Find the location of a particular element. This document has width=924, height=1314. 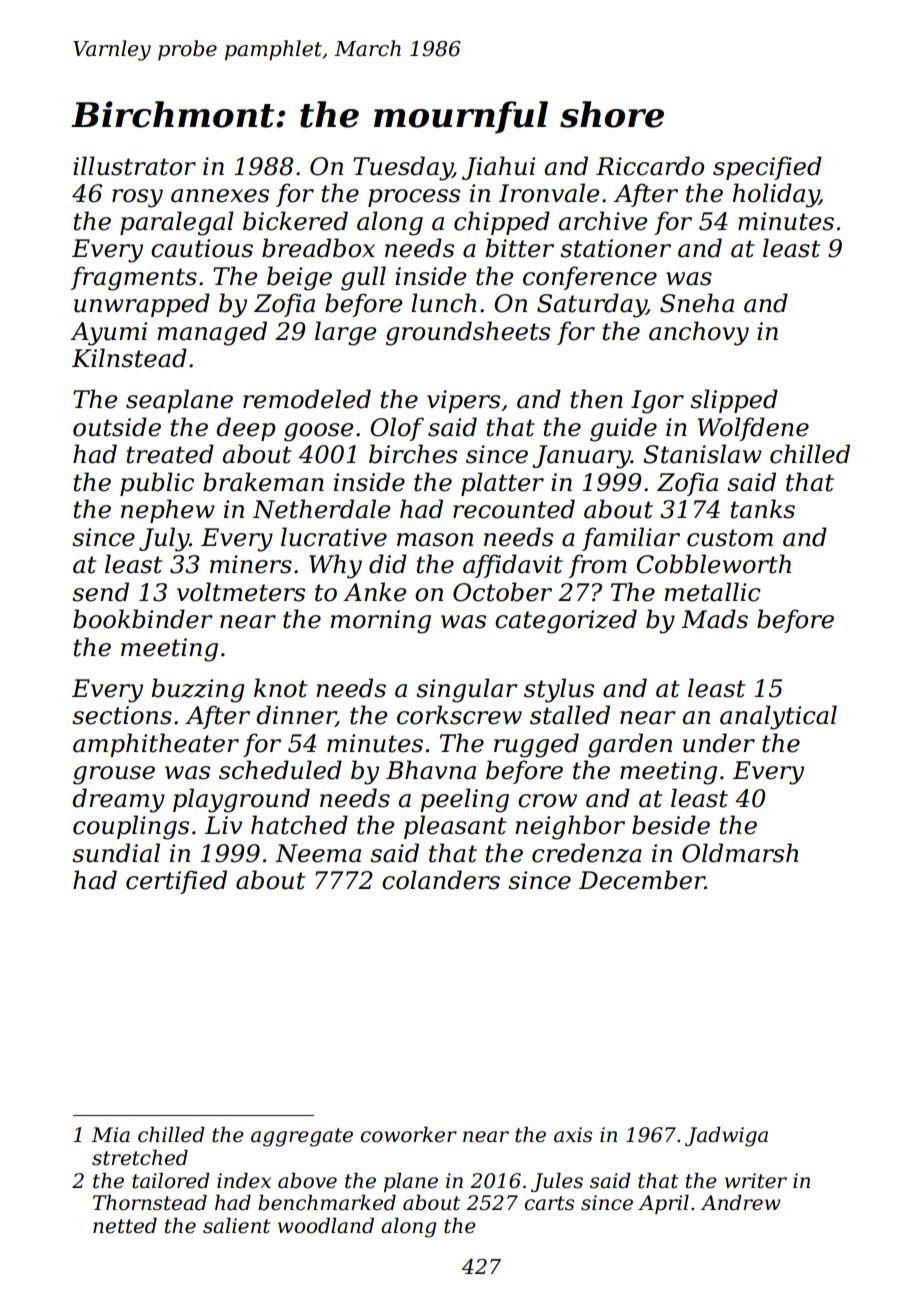

anchovy is located at coordinates (699, 333).
